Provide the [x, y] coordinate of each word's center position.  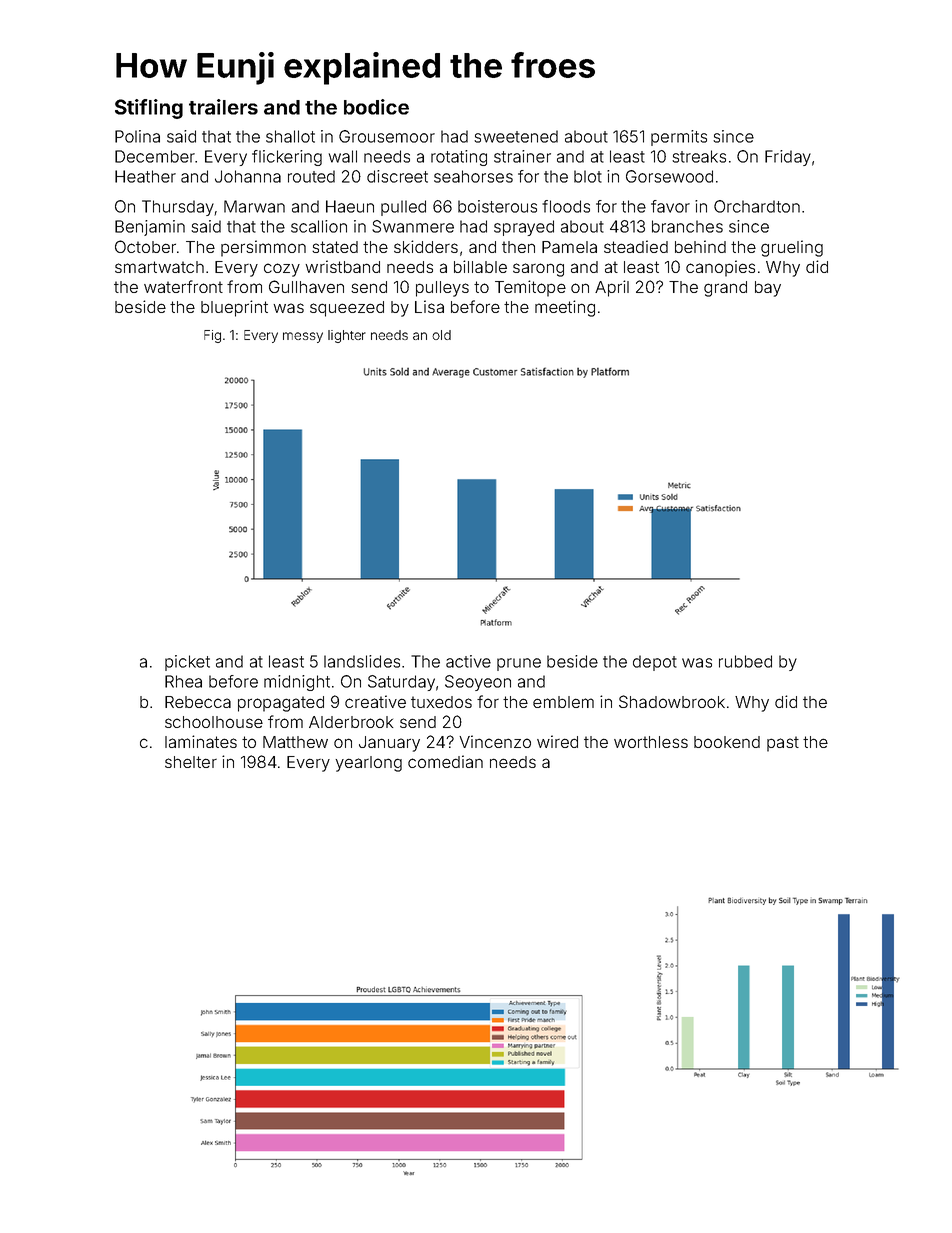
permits [679, 138]
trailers [223, 107]
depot [655, 663]
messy [303, 337]
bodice [376, 107]
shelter [191, 762]
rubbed [745, 661]
